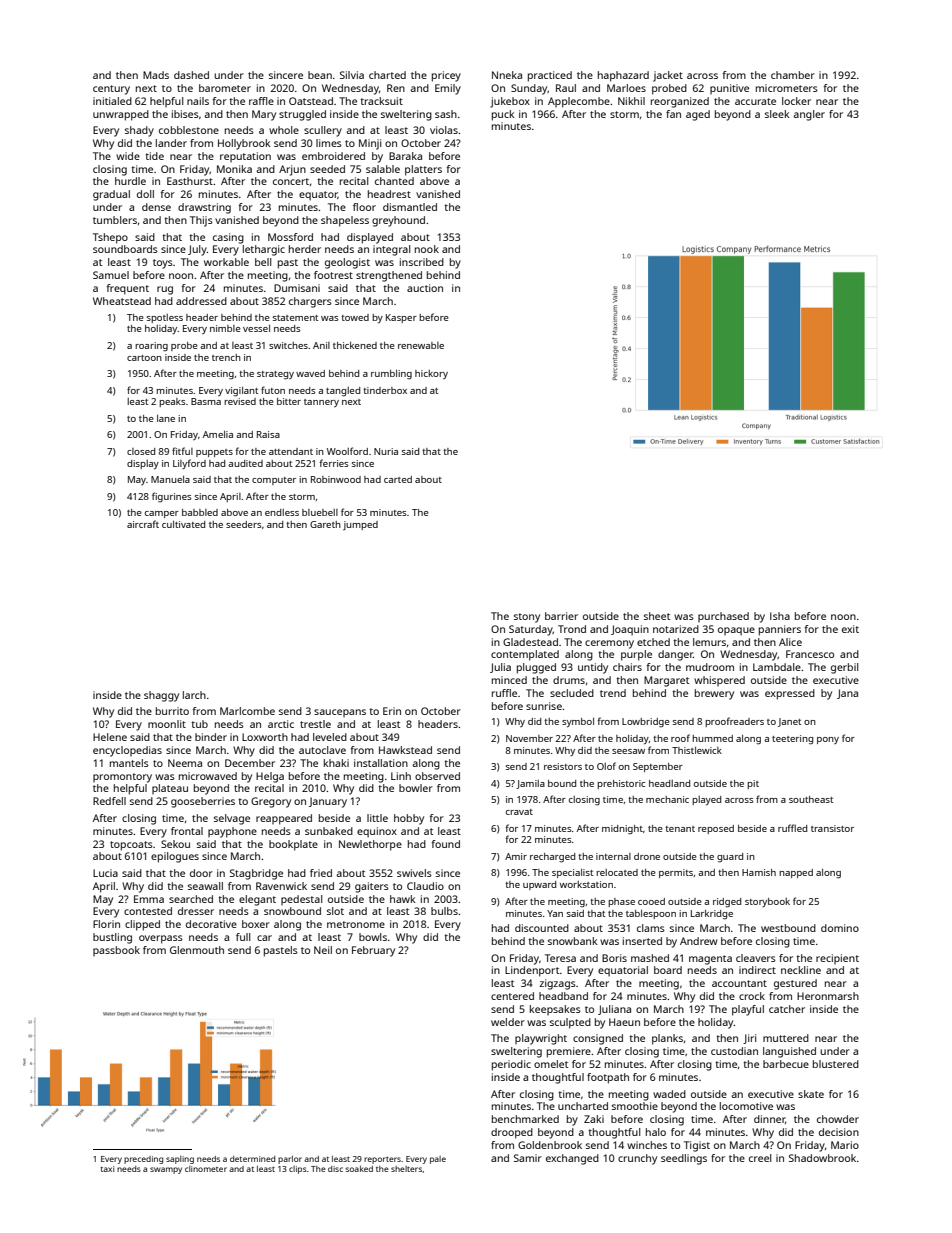  What do you see at coordinates (373, 937) in the page?
I see `bowls` at bounding box center [373, 937].
